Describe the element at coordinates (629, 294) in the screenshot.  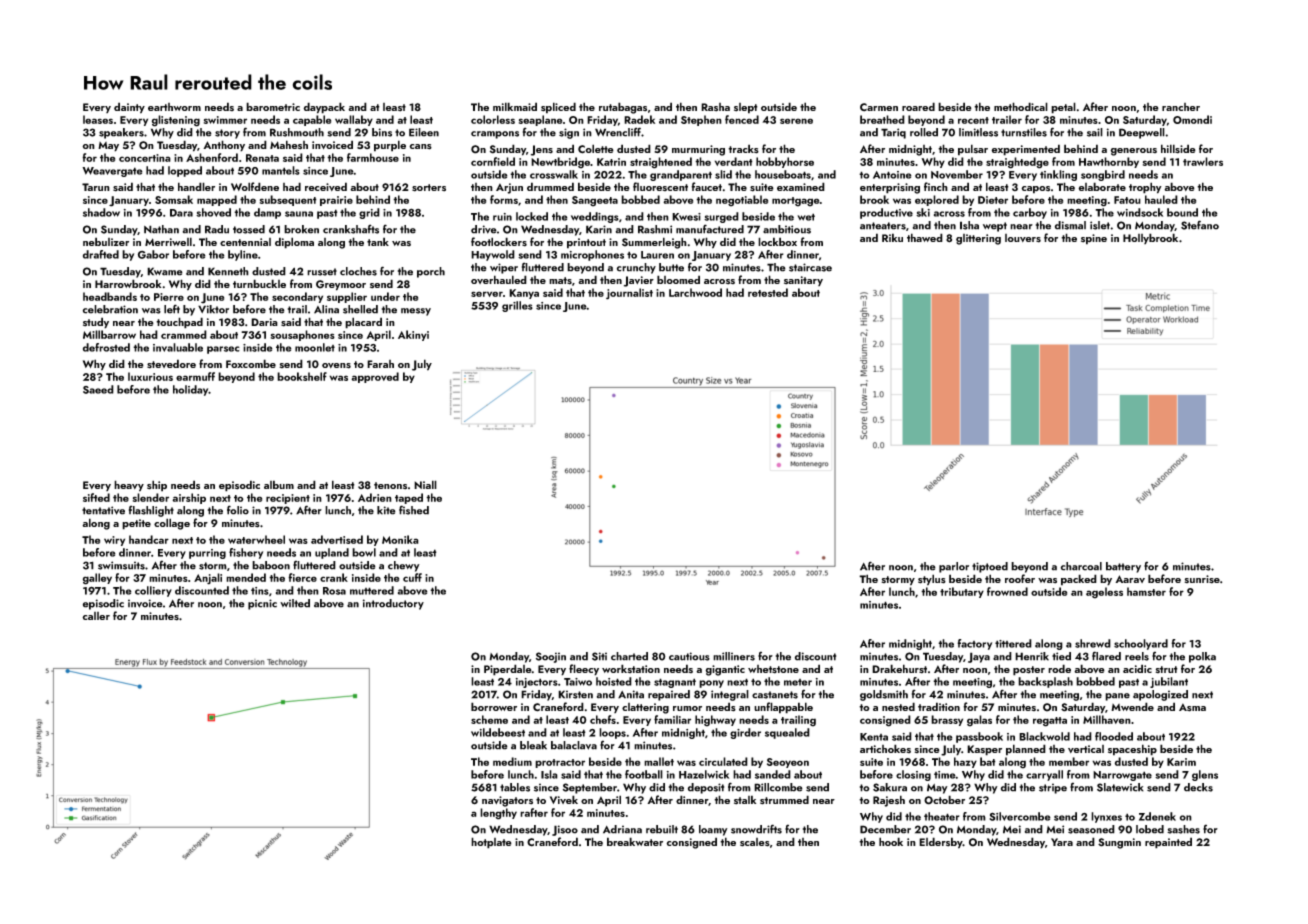
I see `journalist` at that location.
